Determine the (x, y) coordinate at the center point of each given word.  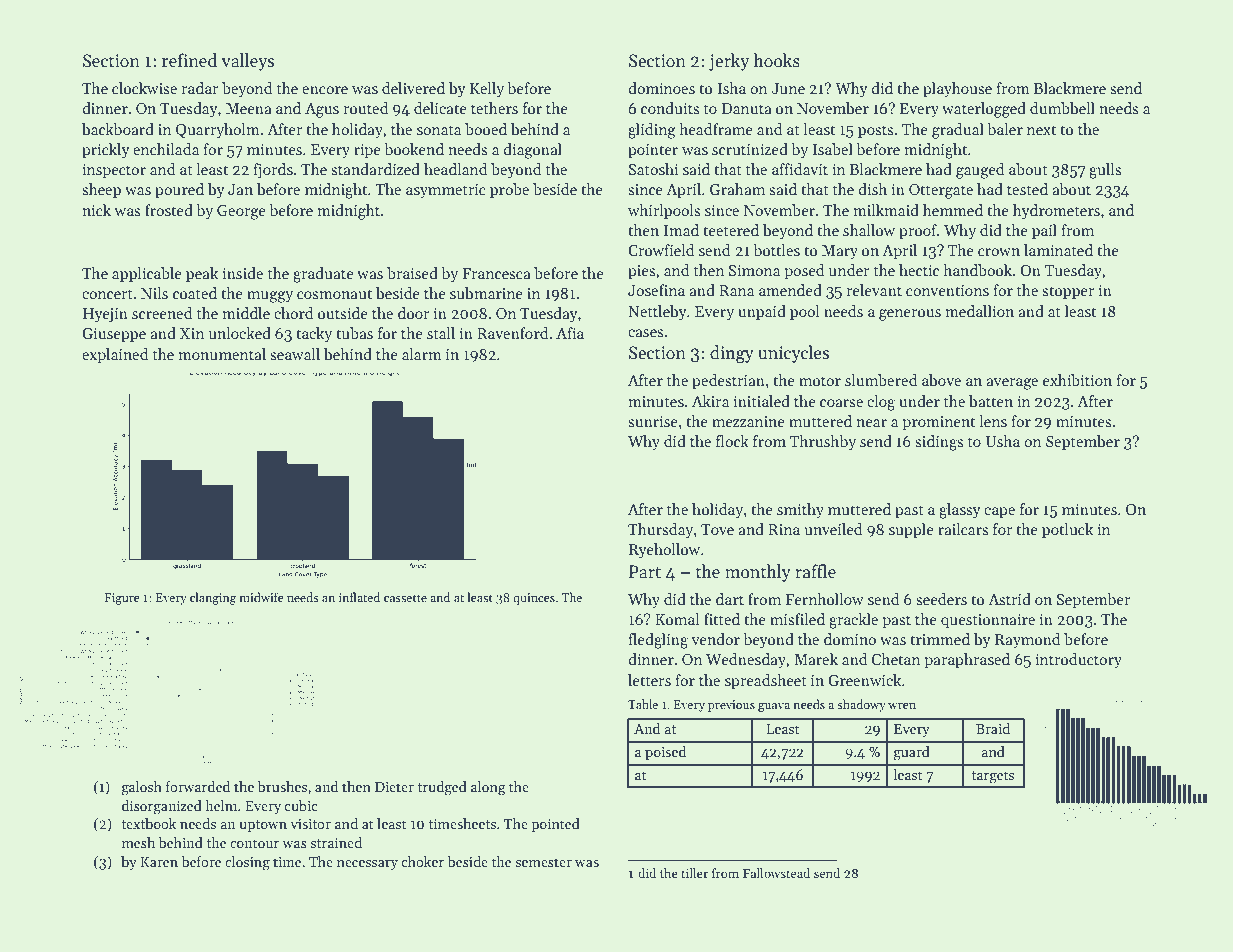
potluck (1067, 530)
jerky (729, 62)
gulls (1105, 171)
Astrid (1009, 599)
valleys (247, 62)
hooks (776, 60)
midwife (261, 597)
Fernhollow (825, 599)
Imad (681, 230)
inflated (359, 597)
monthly (758, 573)
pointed (555, 825)
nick (96, 210)
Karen (159, 862)
